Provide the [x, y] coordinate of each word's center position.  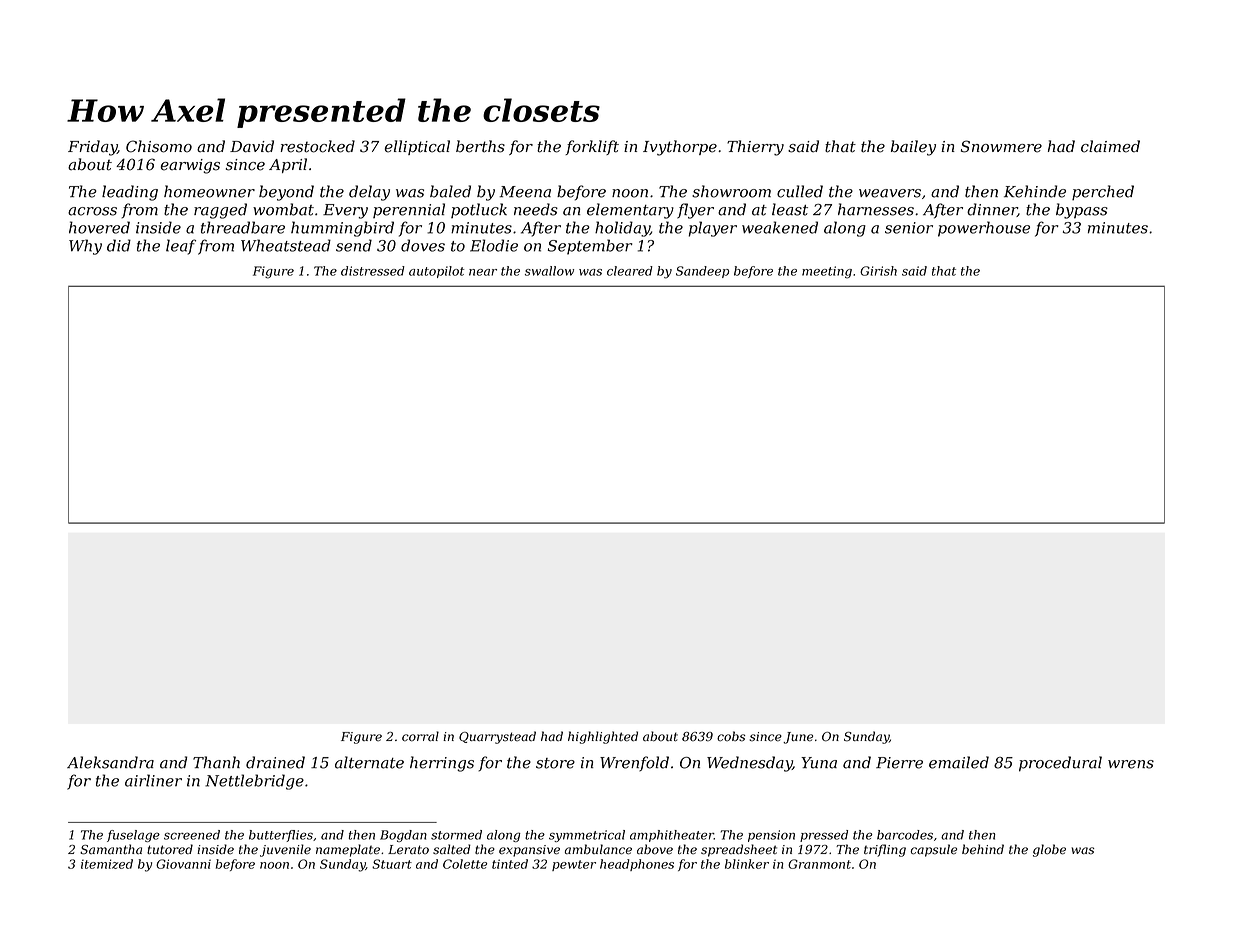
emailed [959, 762]
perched [1103, 193]
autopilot [436, 272]
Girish [878, 271]
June [798, 738]
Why [85, 247]
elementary [630, 211]
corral [420, 736]
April [288, 165]
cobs [731, 736]
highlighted [603, 737]
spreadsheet [739, 850]
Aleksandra [110, 762]
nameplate [348, 850]
